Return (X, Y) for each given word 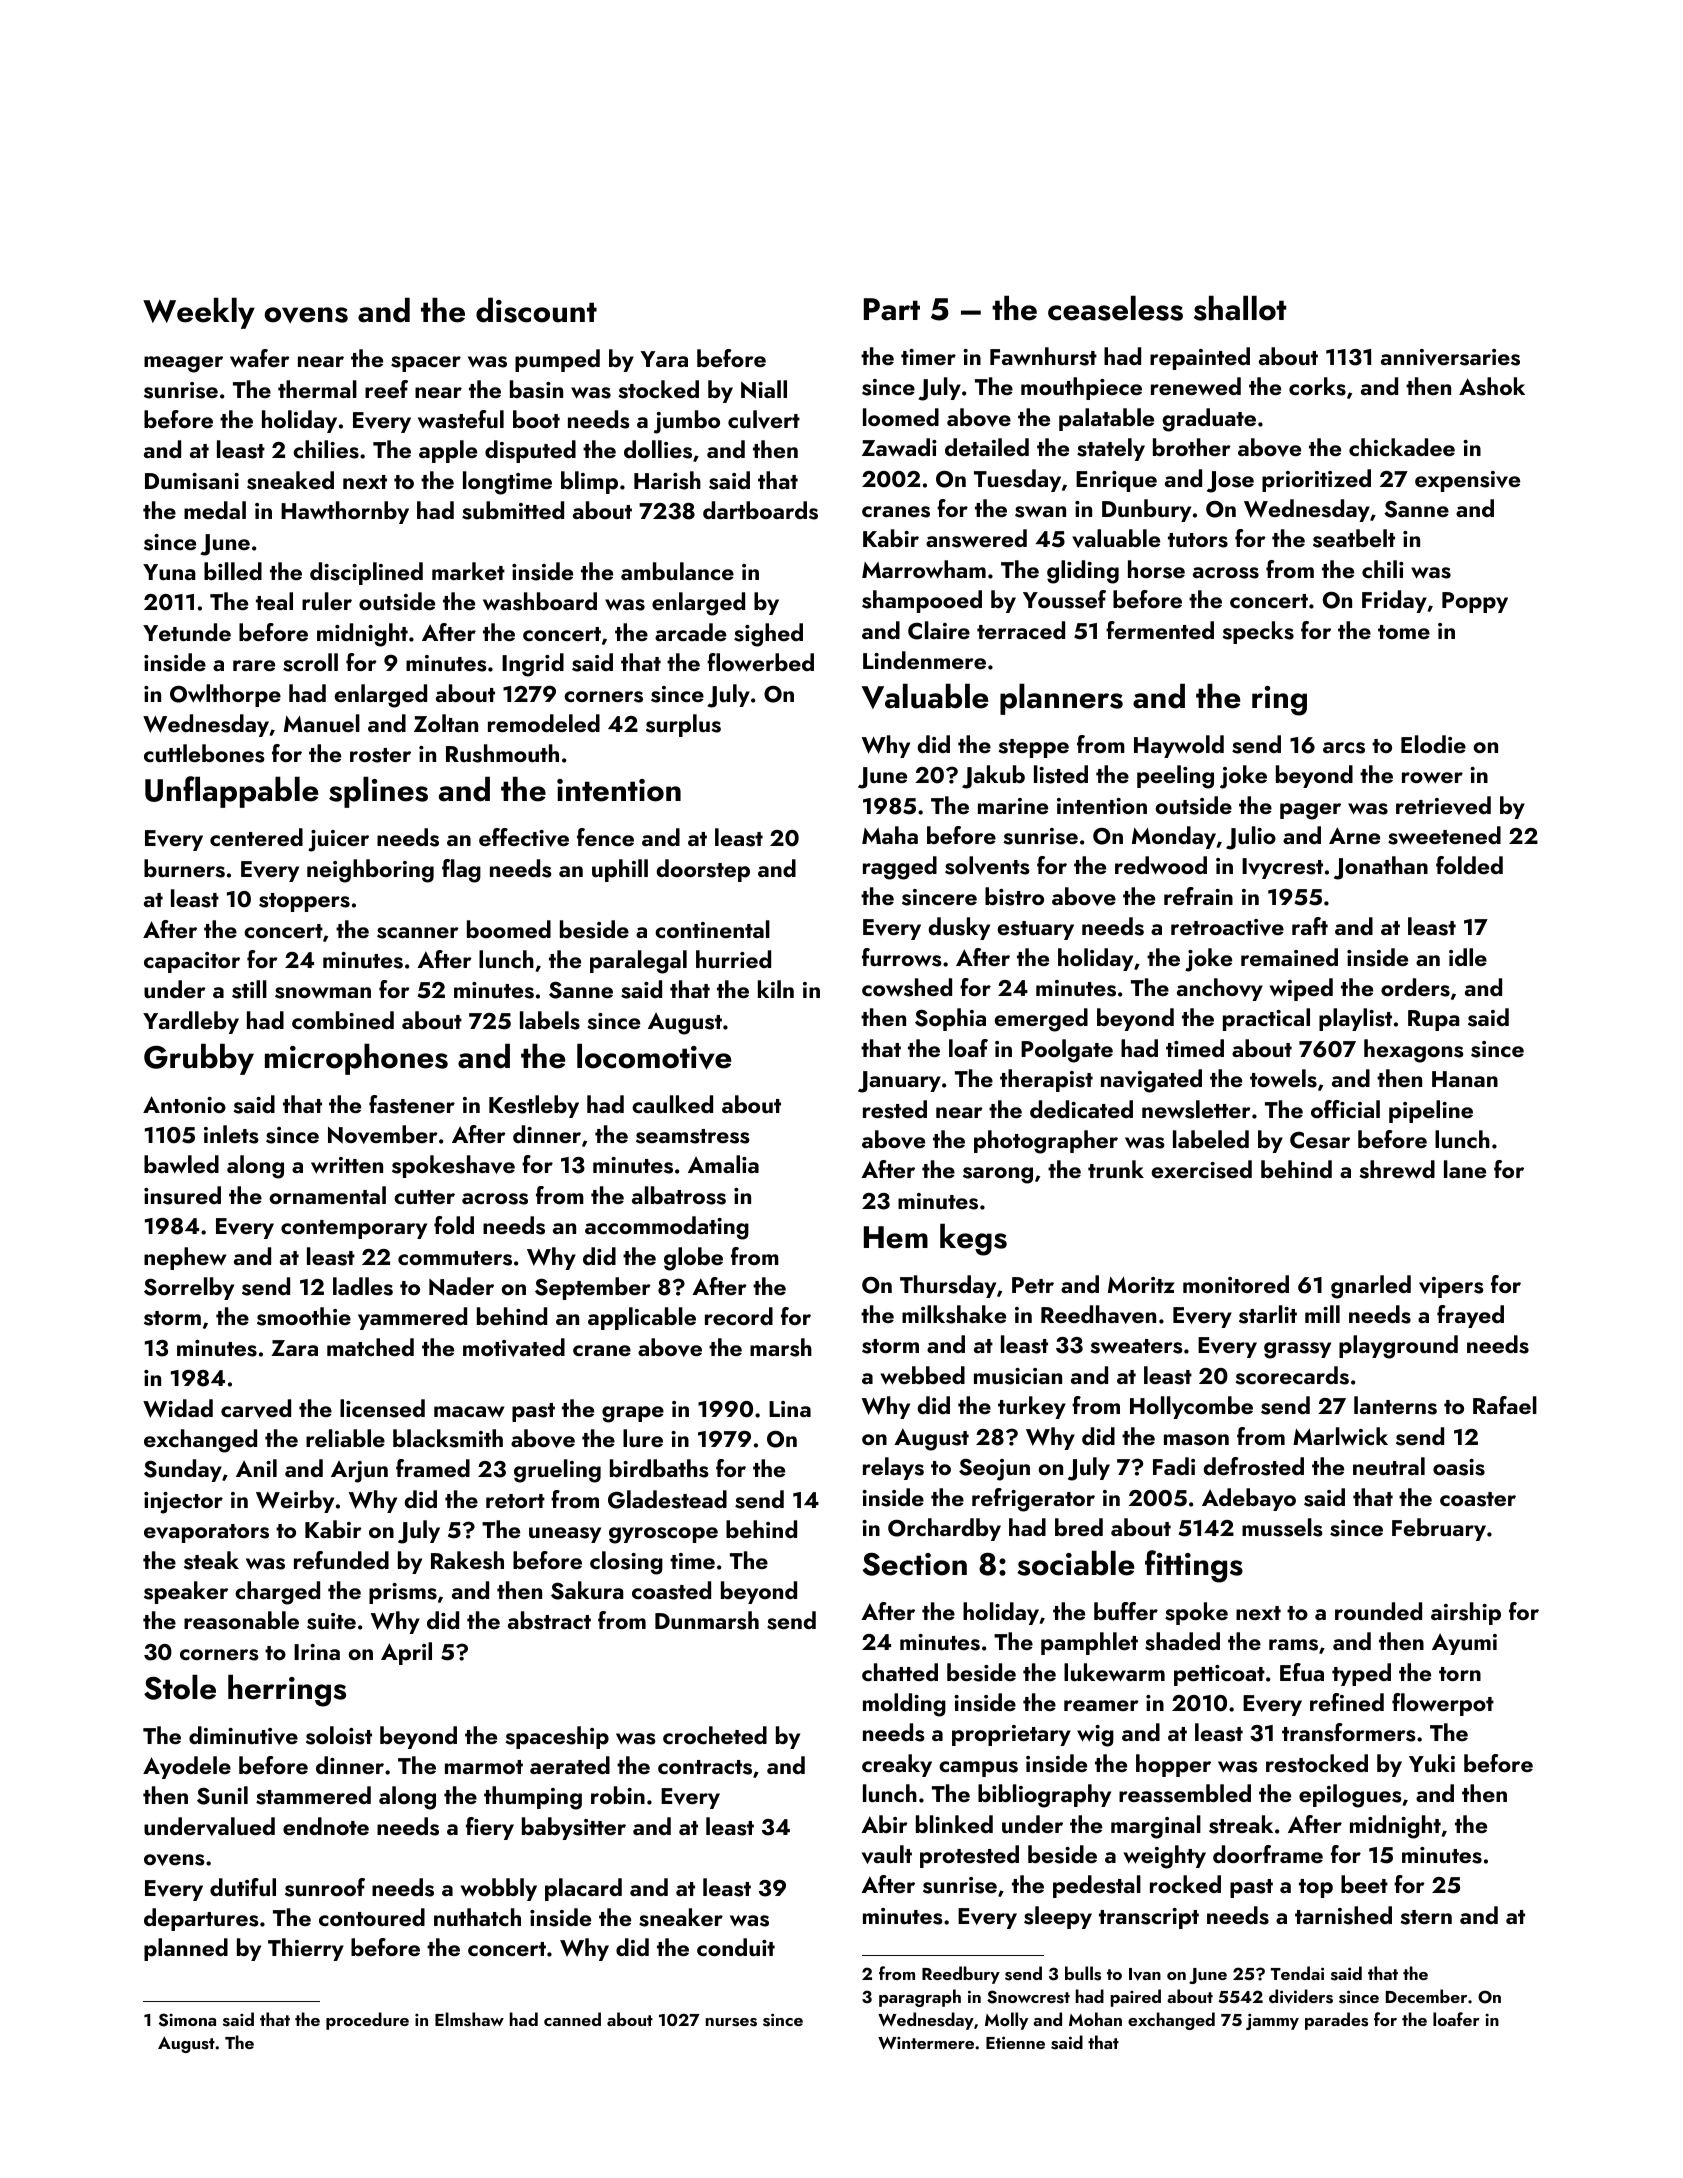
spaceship (557, 1737)
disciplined (366, 573)
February (1439, 1529)
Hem (896, 1237)
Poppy (1475, 602)
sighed (768, 635)
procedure (367, 2021)
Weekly (199, 313)
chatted (900, 1672)
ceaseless (1115, 308)
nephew (185, 1258)
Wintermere (926, 2043)
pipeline (1431, 1111)
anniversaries (1450, 357)
